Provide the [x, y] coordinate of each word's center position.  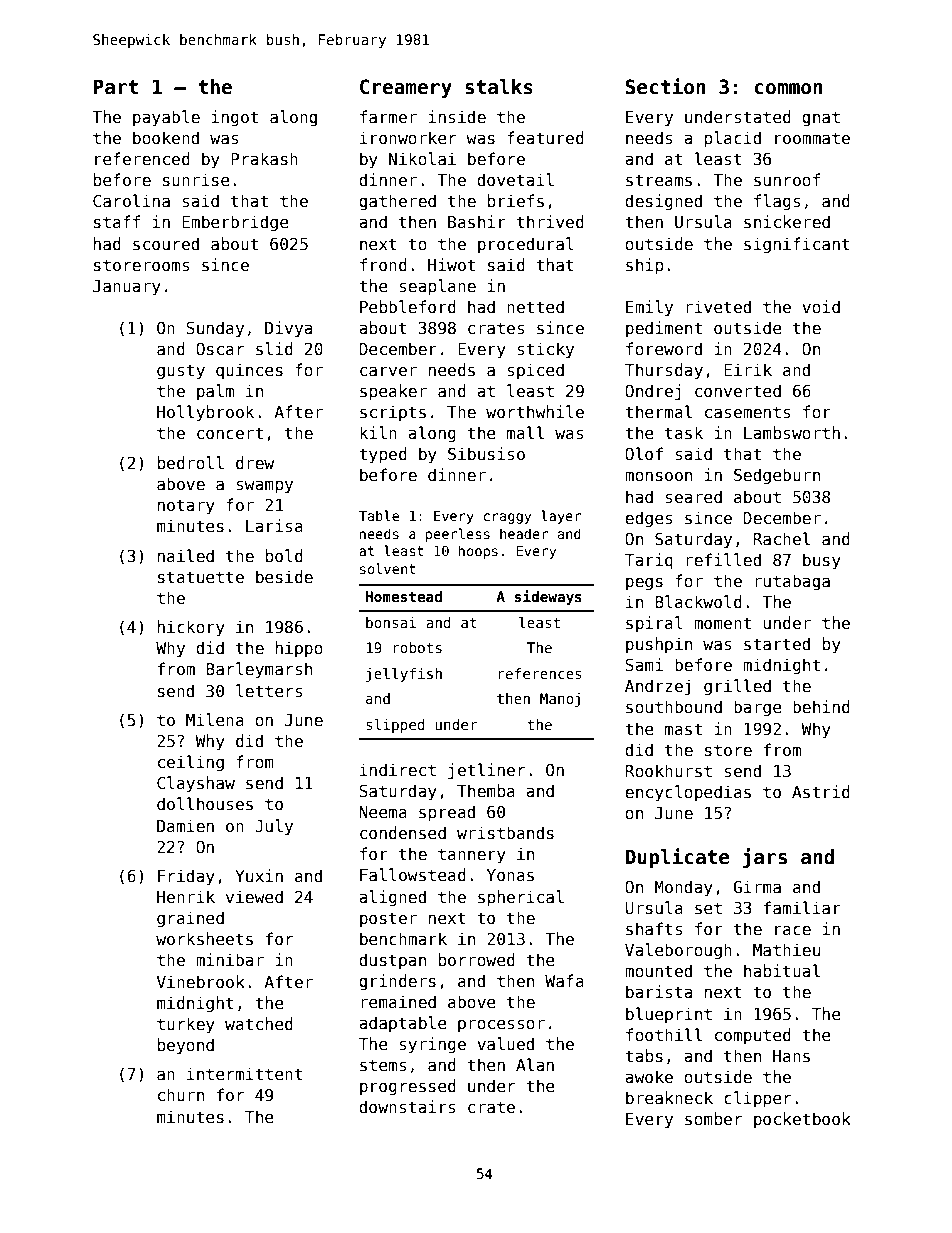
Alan [535, 1064]
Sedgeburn [777, 476]
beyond [186, 1046]
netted [535, 306]
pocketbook [802, 1120]
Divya [288, 329]
